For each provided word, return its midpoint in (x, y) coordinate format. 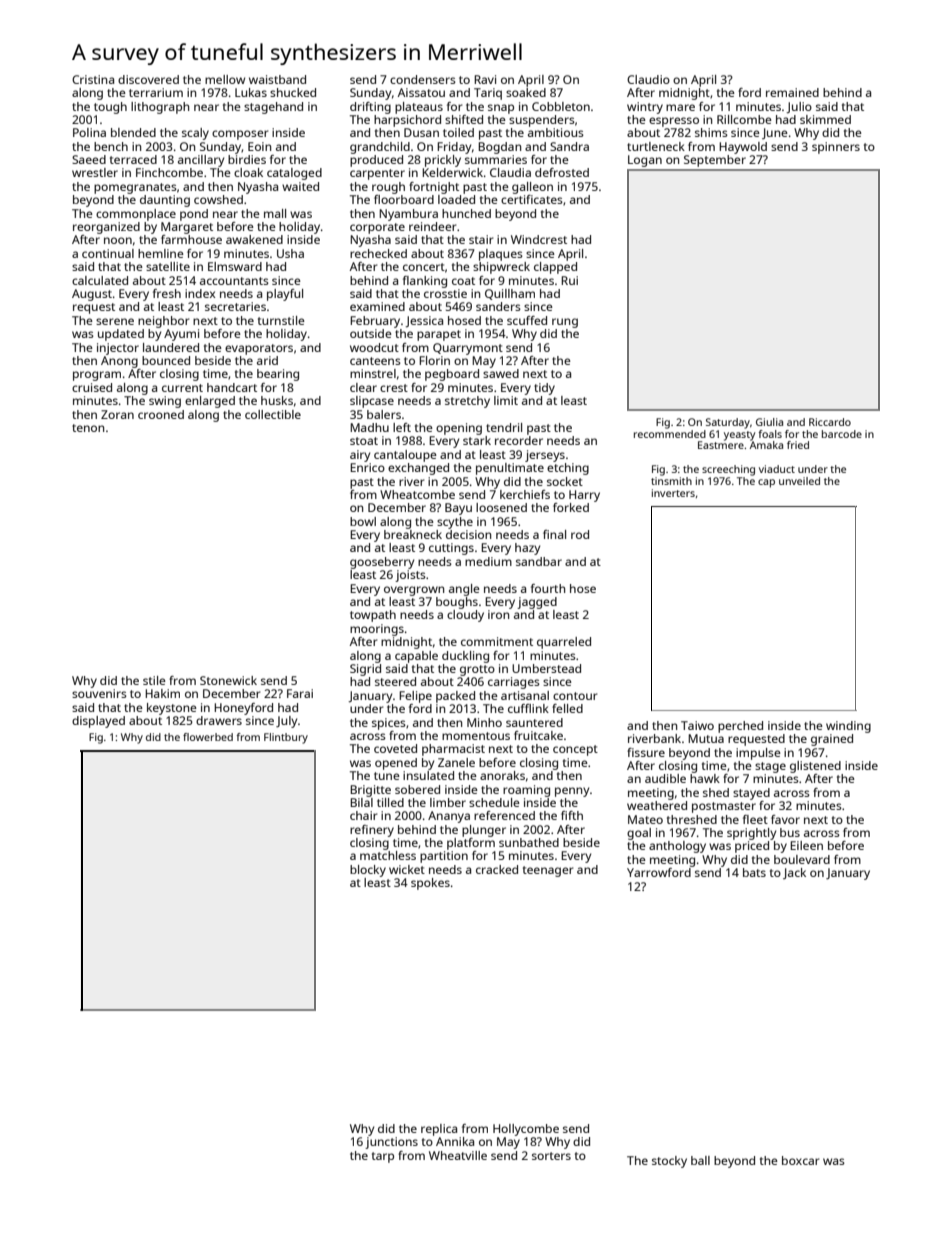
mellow (225, 79)
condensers (423, 79)
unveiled (799, 481)
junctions (391, 1143)
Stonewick (228, 680)
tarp (383, 1157)
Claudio (648, 79)
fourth (548, 588)
